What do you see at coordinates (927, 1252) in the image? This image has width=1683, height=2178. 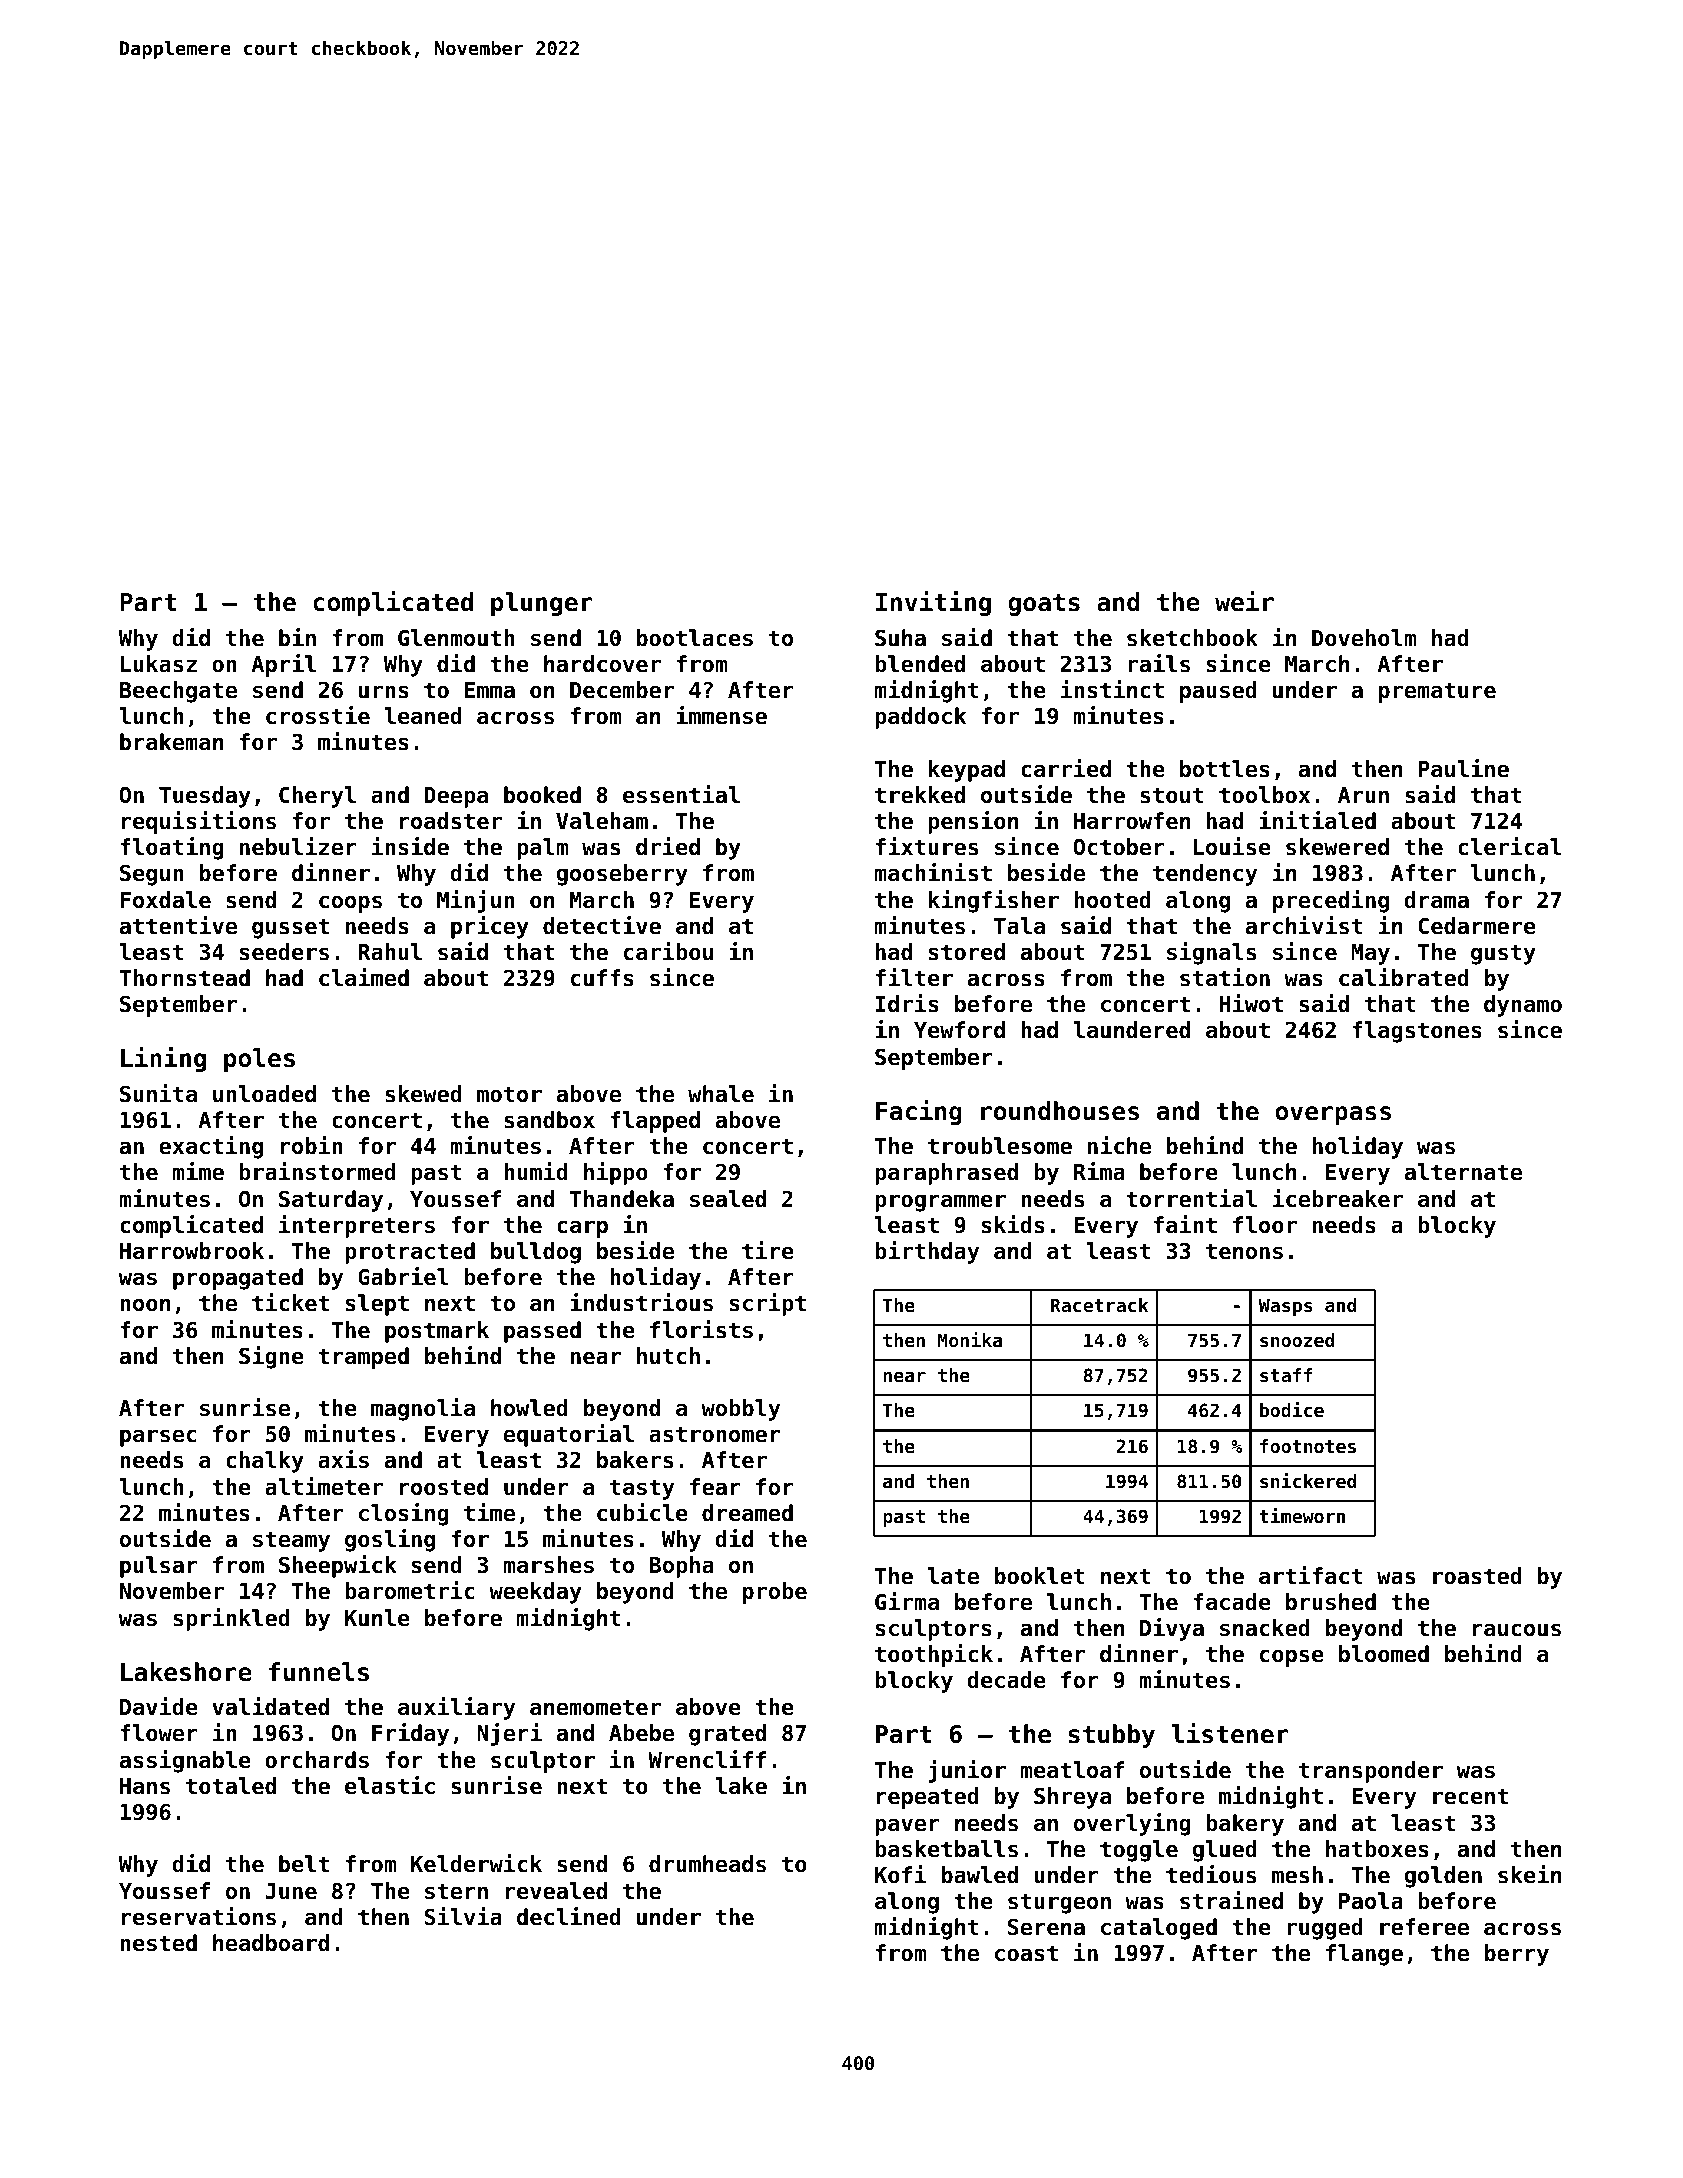 I see `birthday` at bounding box center [927, 1252].
